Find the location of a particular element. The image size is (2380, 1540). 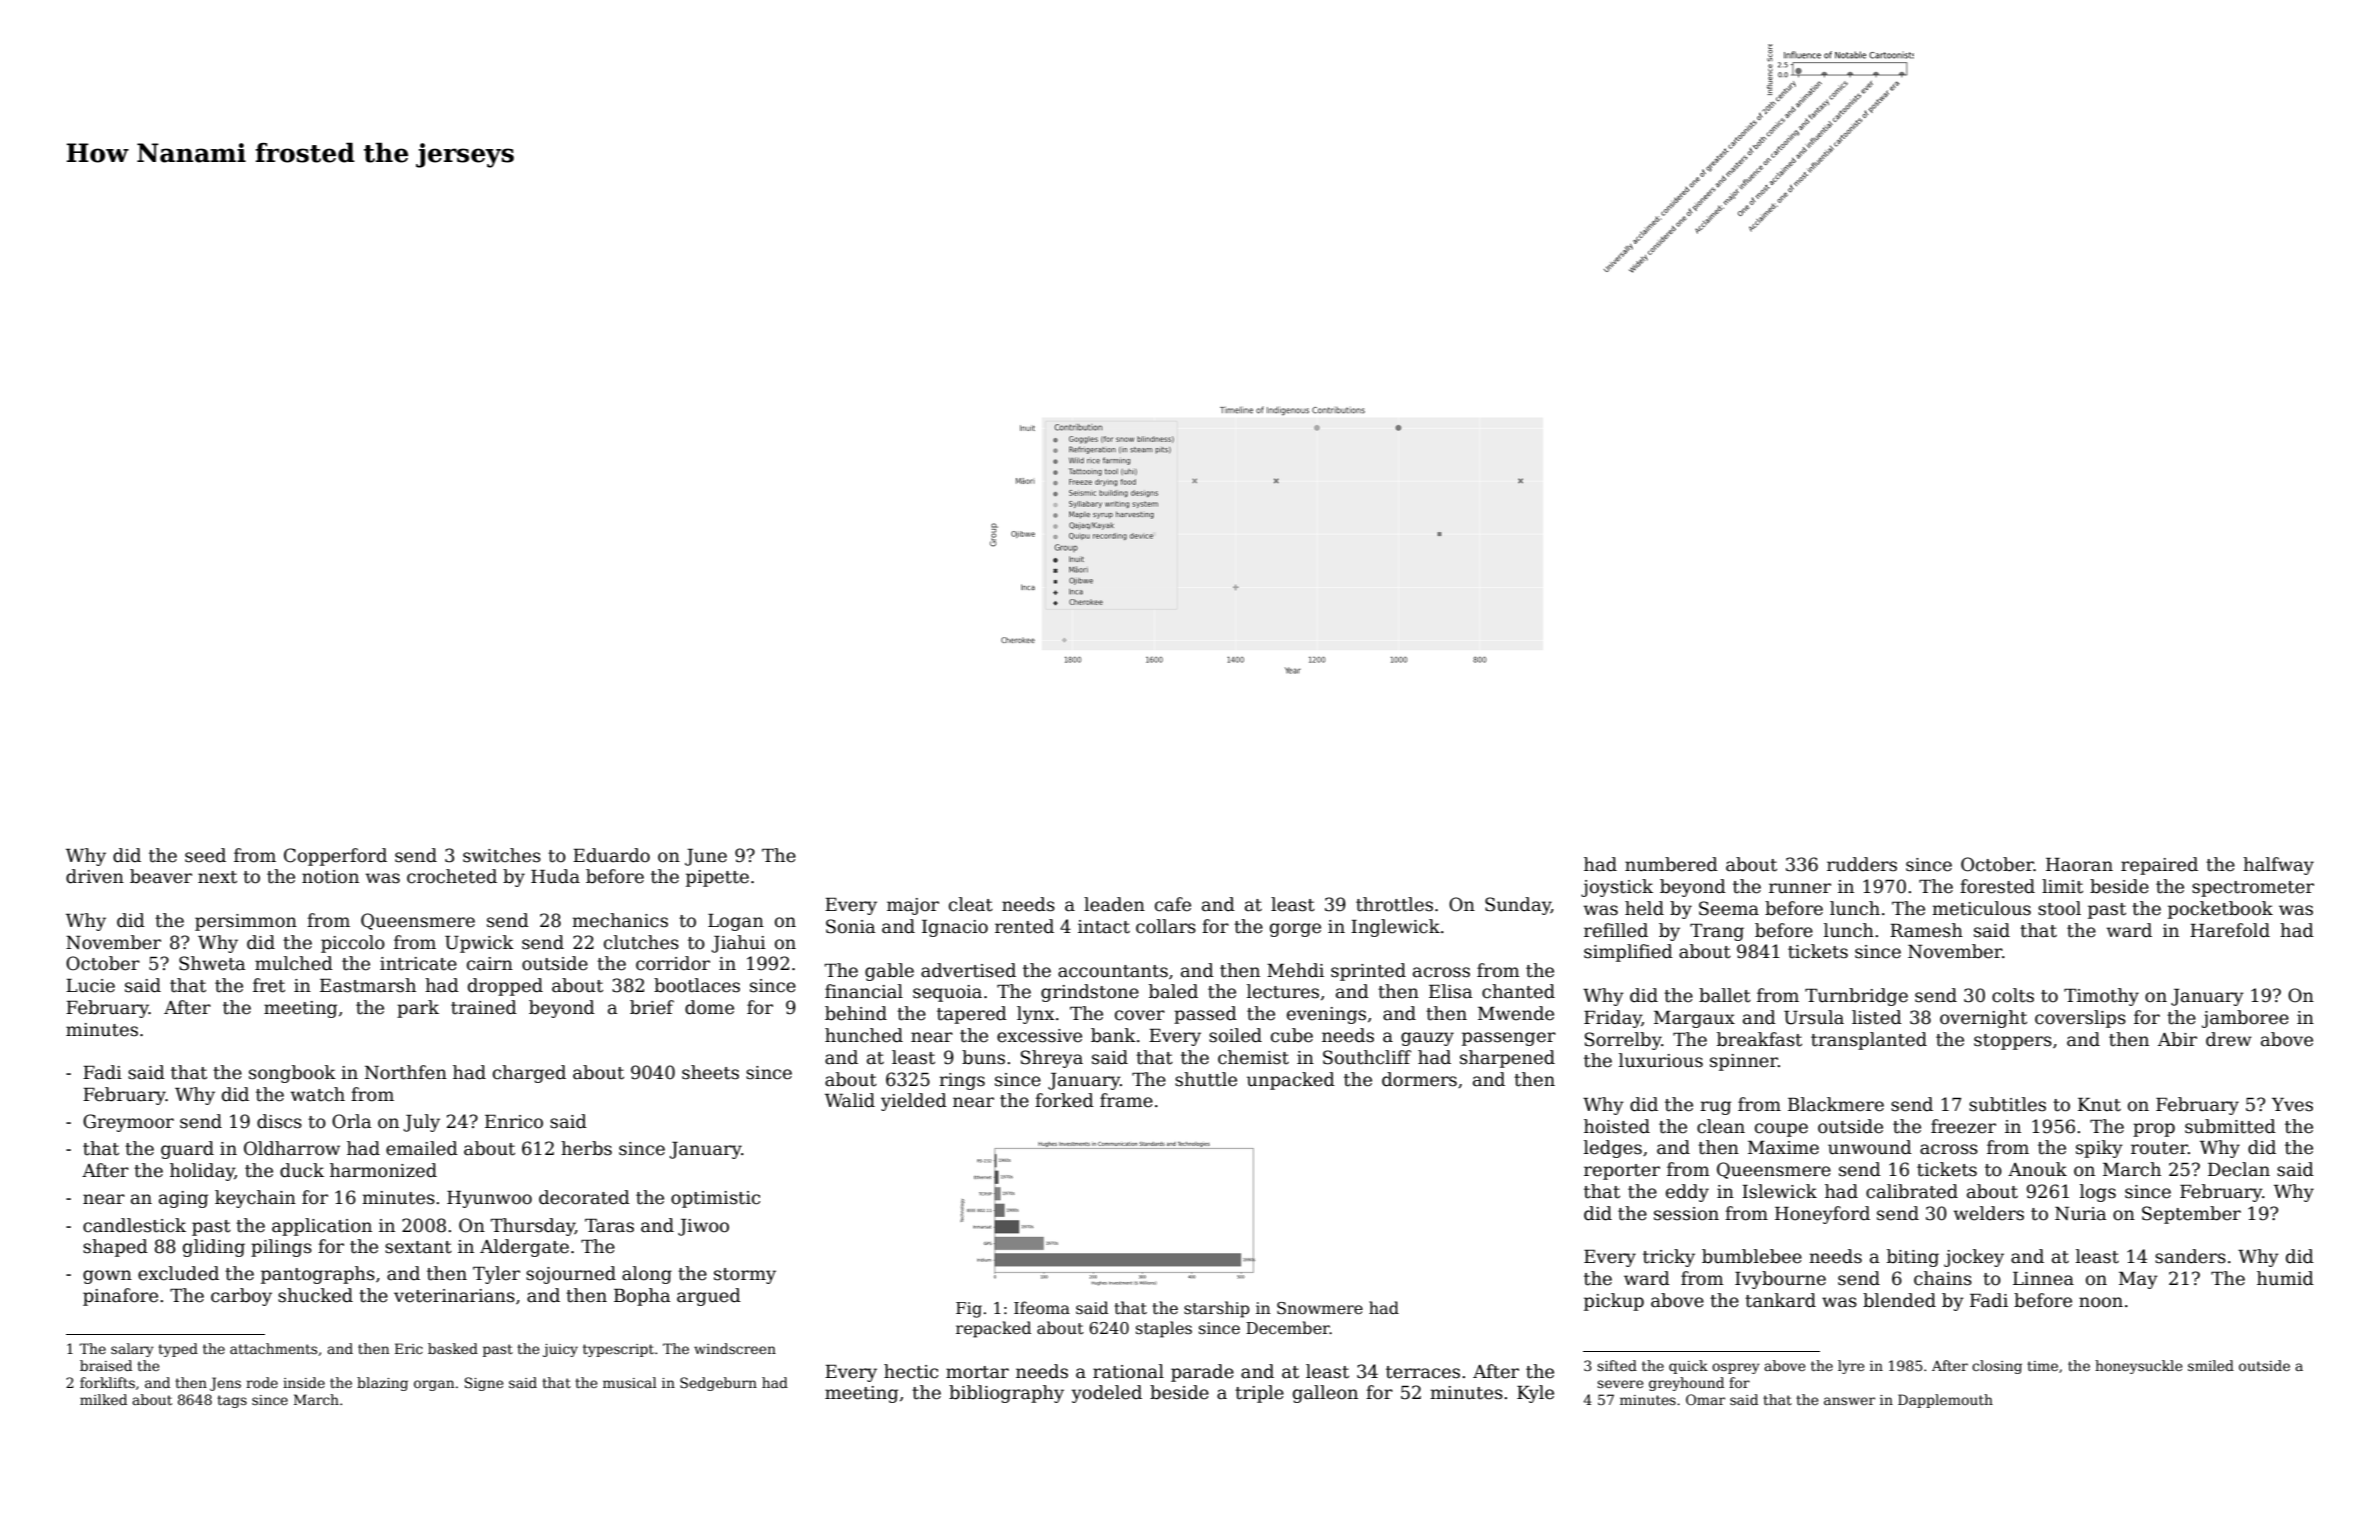

persimmon is located at coordinates (246, 922).
